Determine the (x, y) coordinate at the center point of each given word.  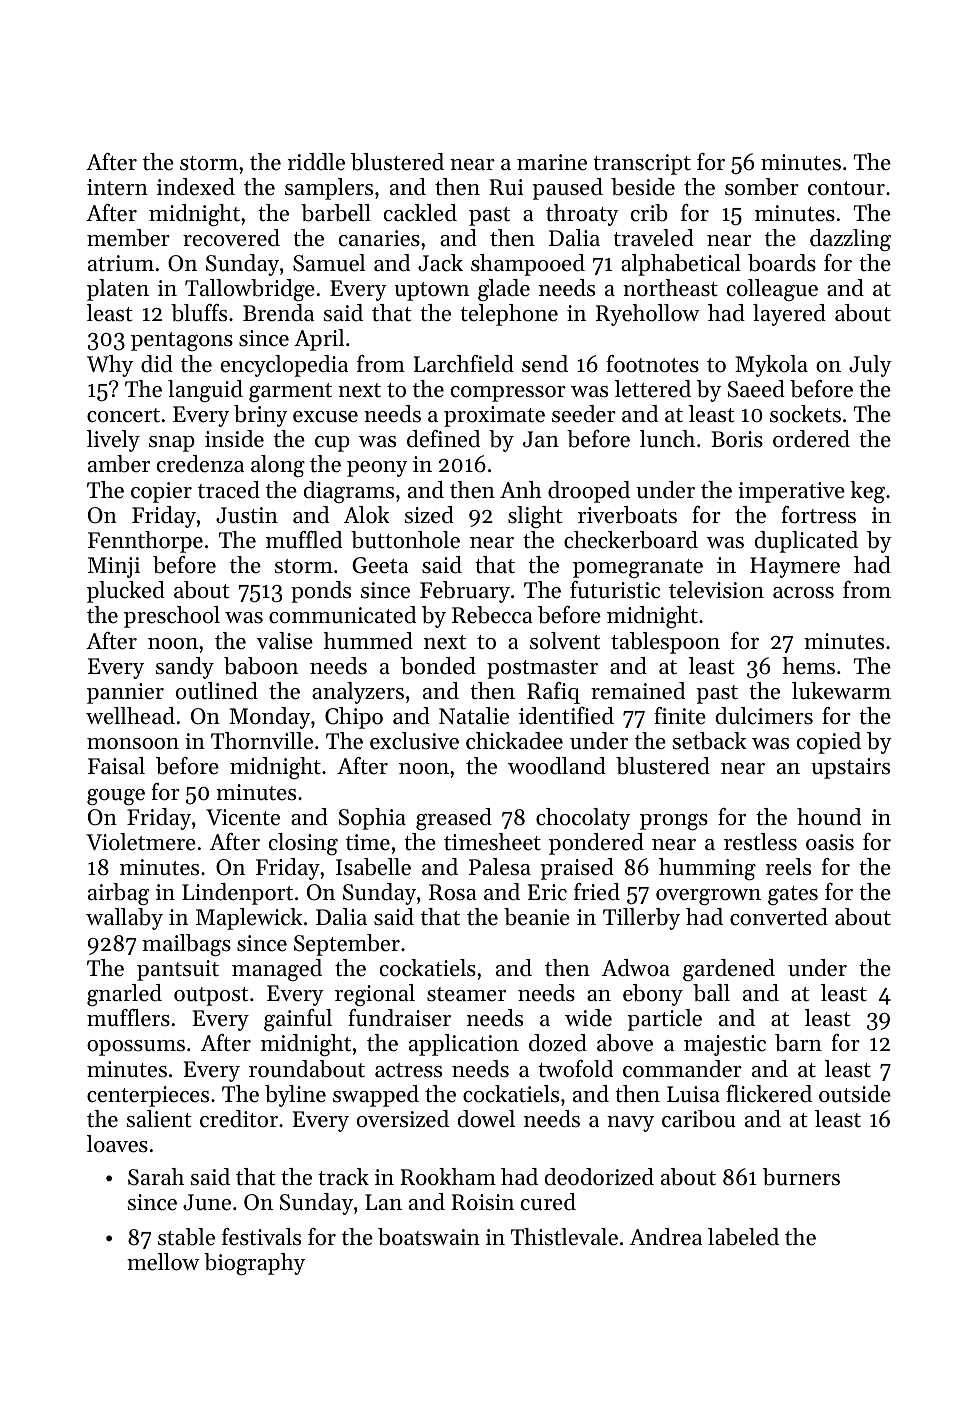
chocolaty (583, 819)
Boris (737, 439)
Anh (521, 489)
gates (793, 895)
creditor (239, 1119)
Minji (114, 567)
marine (552, 162)
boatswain (429, 1237)
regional (375, 995)
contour (846, 188)
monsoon (133, 744)
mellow (163, 1262)
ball (711, 993)
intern (117, 187)
